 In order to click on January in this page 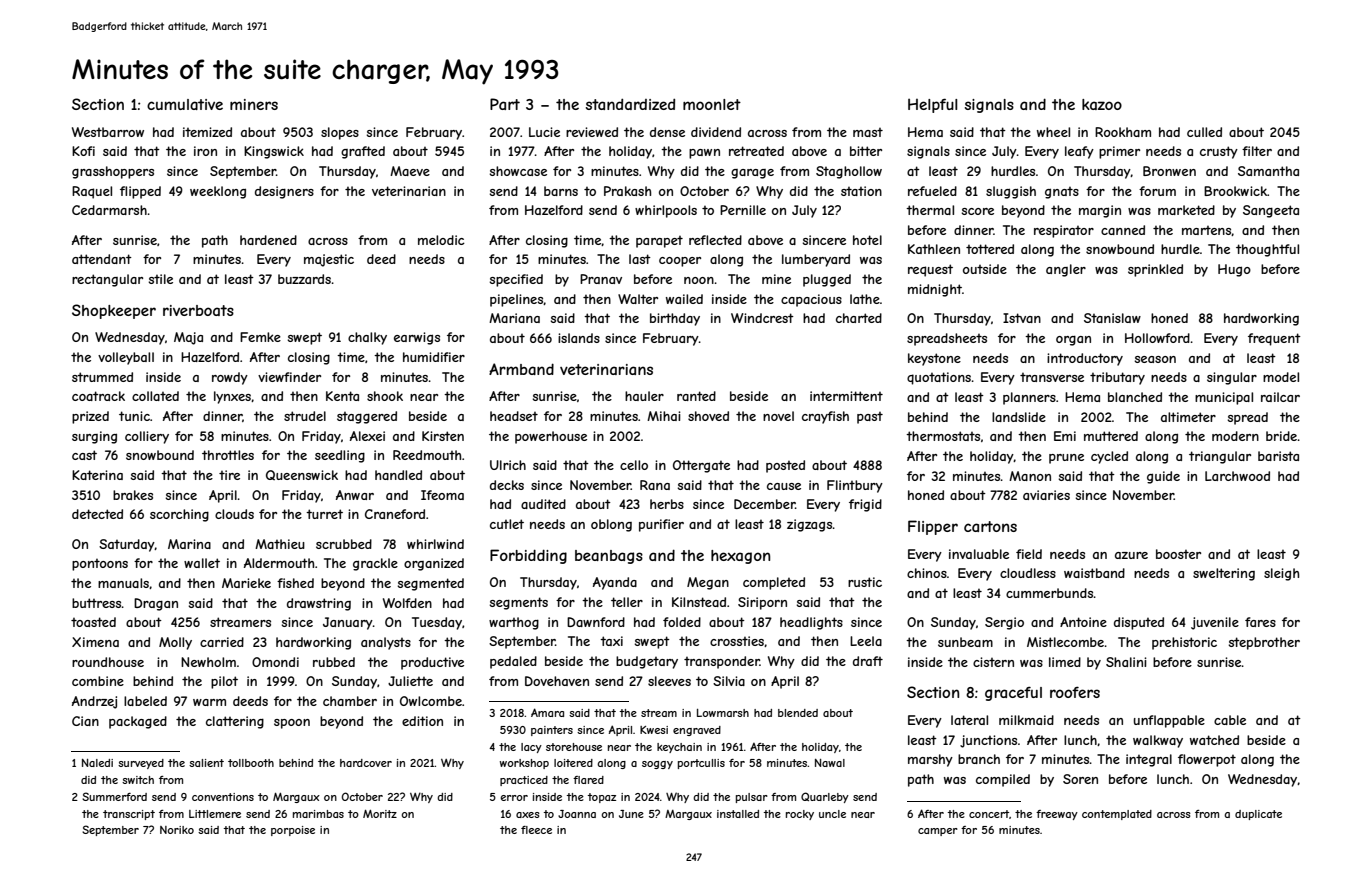, I will do `click(348, 623)`.
